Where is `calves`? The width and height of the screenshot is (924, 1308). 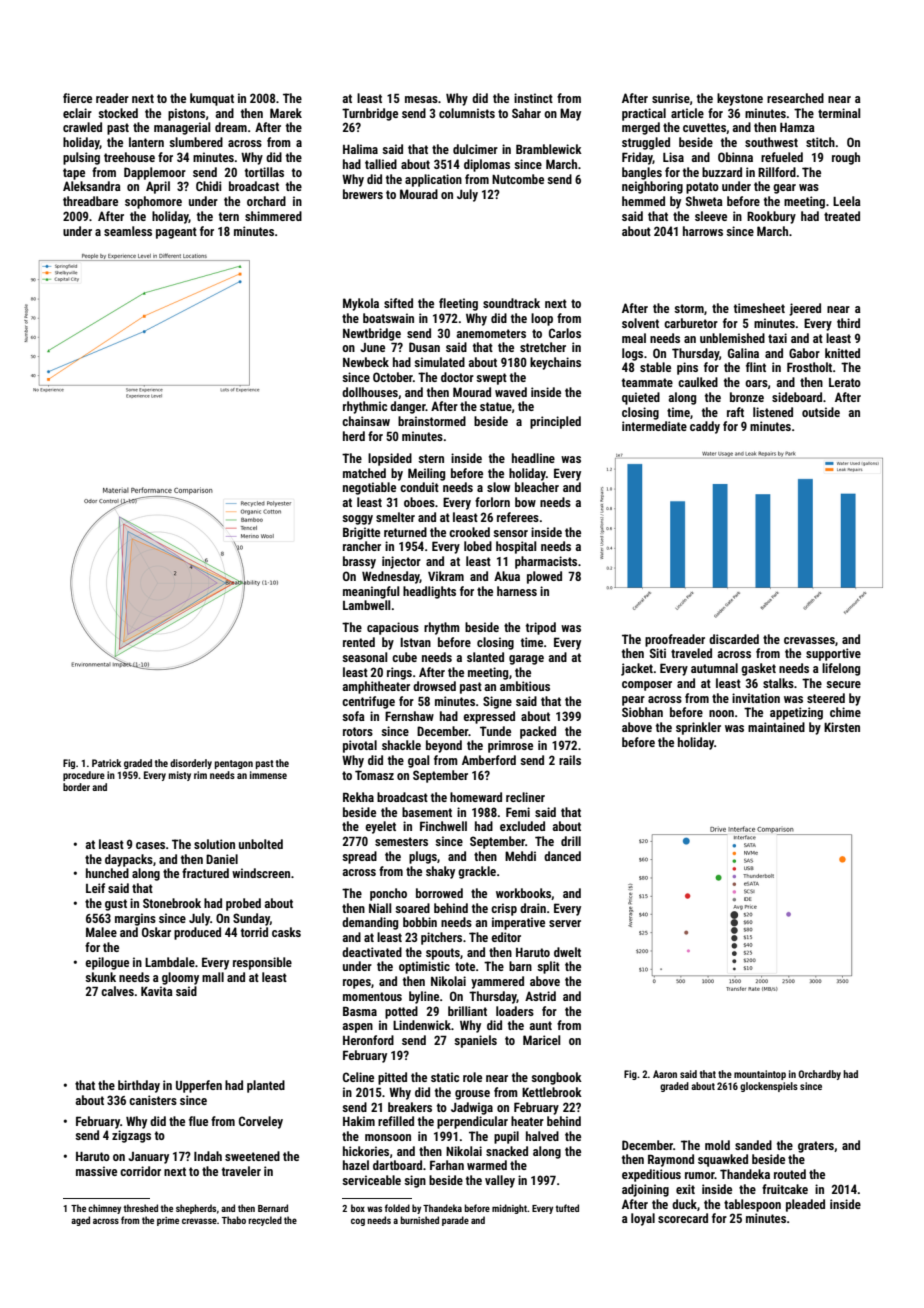
calves is located at coordinates (117, 991).
